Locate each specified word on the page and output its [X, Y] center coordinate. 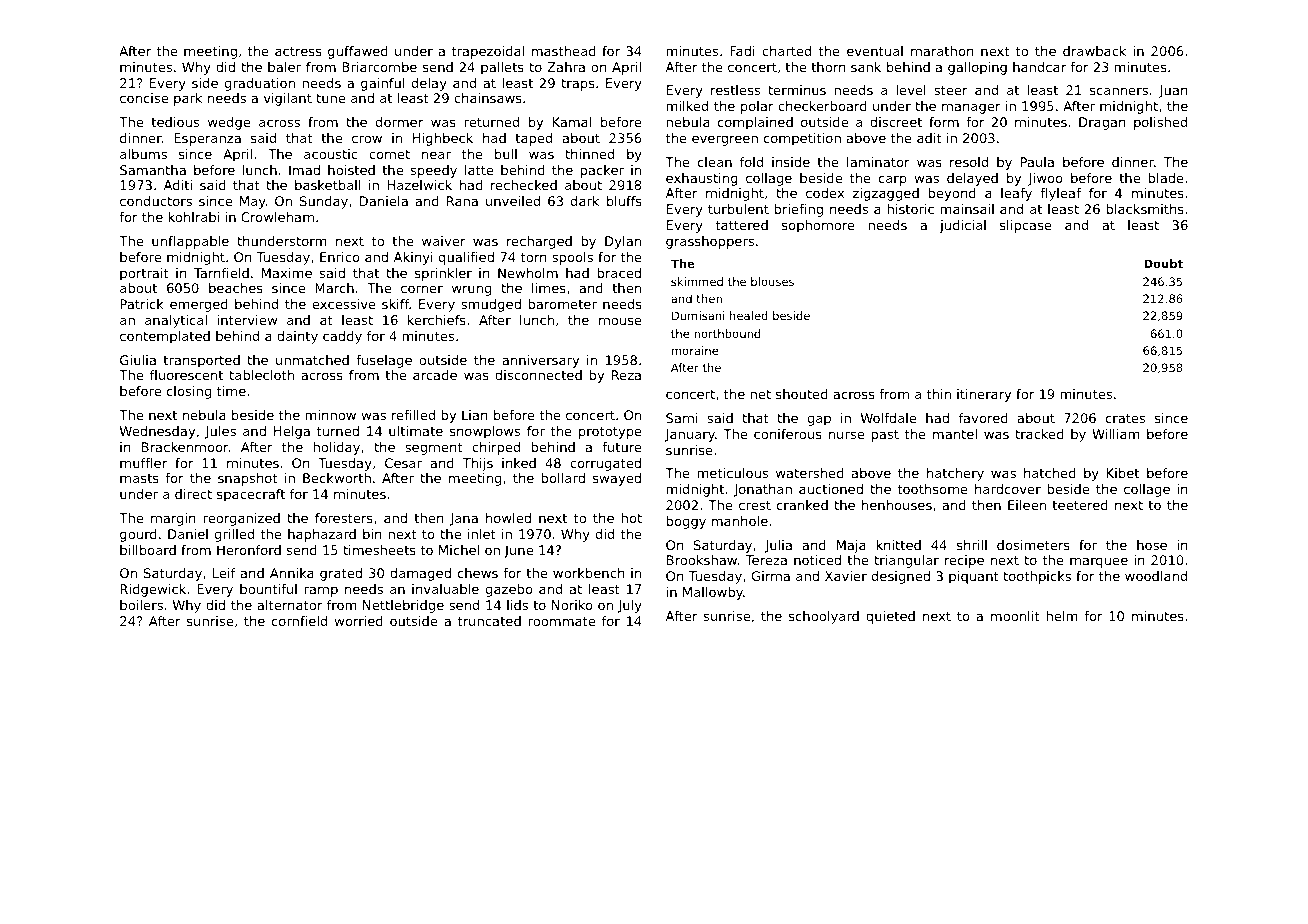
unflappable [190, 242]
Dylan [623, 242]
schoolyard [824, 617]
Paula [1037, 162]
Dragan [1102, 123]
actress [298, 51]
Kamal [571, 122]
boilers [141, 605]
